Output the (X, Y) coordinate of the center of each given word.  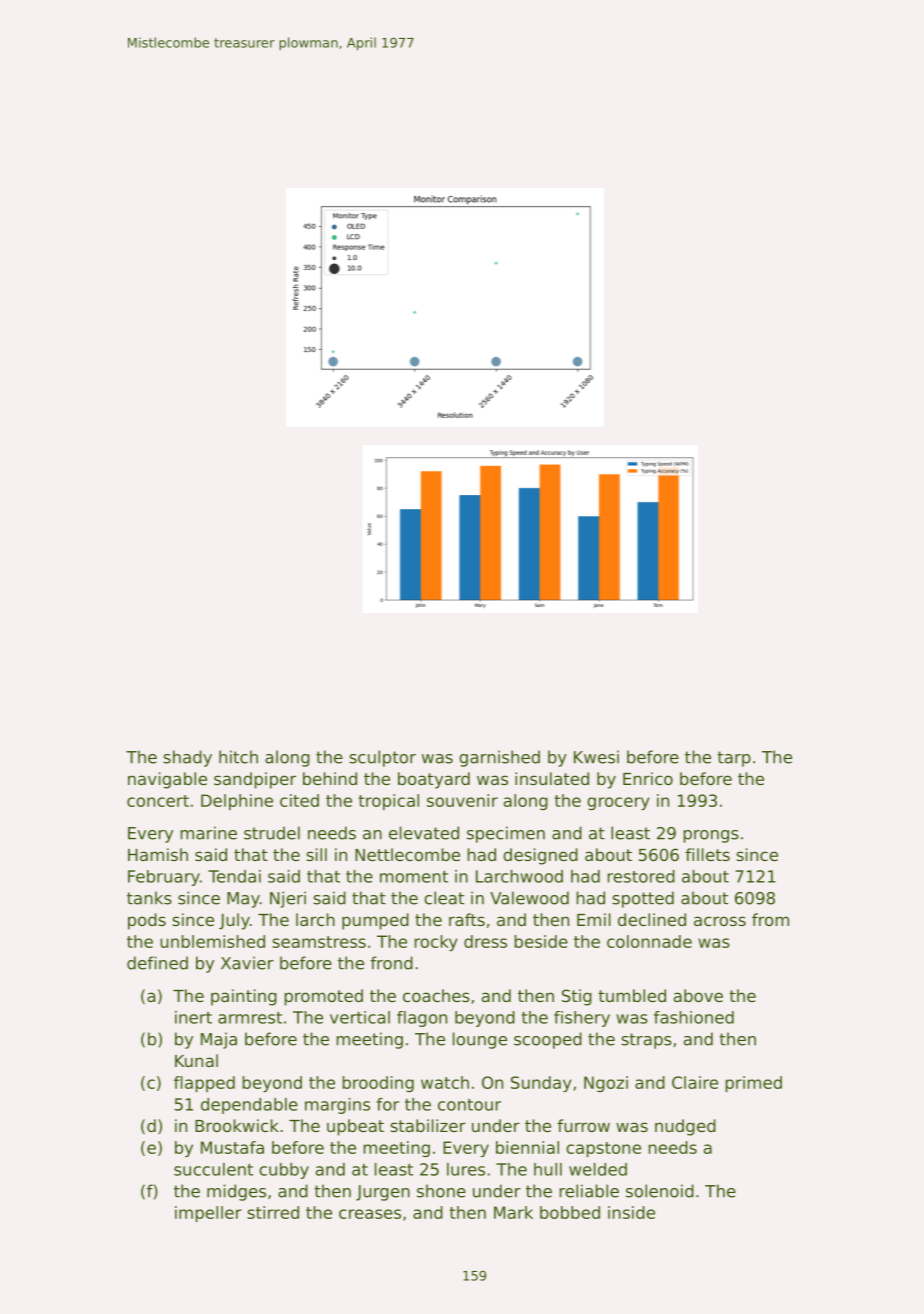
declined (652, 919)
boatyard (434, 780)
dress (485, 941)
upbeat (355, 1127)
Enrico (648, 778)
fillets (707, 854)
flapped (204, 1084)
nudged (685, 1127)
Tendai (234, 876)
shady (187, 758)
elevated (424, 833)
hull (548, 1169)
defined (157, 963)
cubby (284, 1171)
